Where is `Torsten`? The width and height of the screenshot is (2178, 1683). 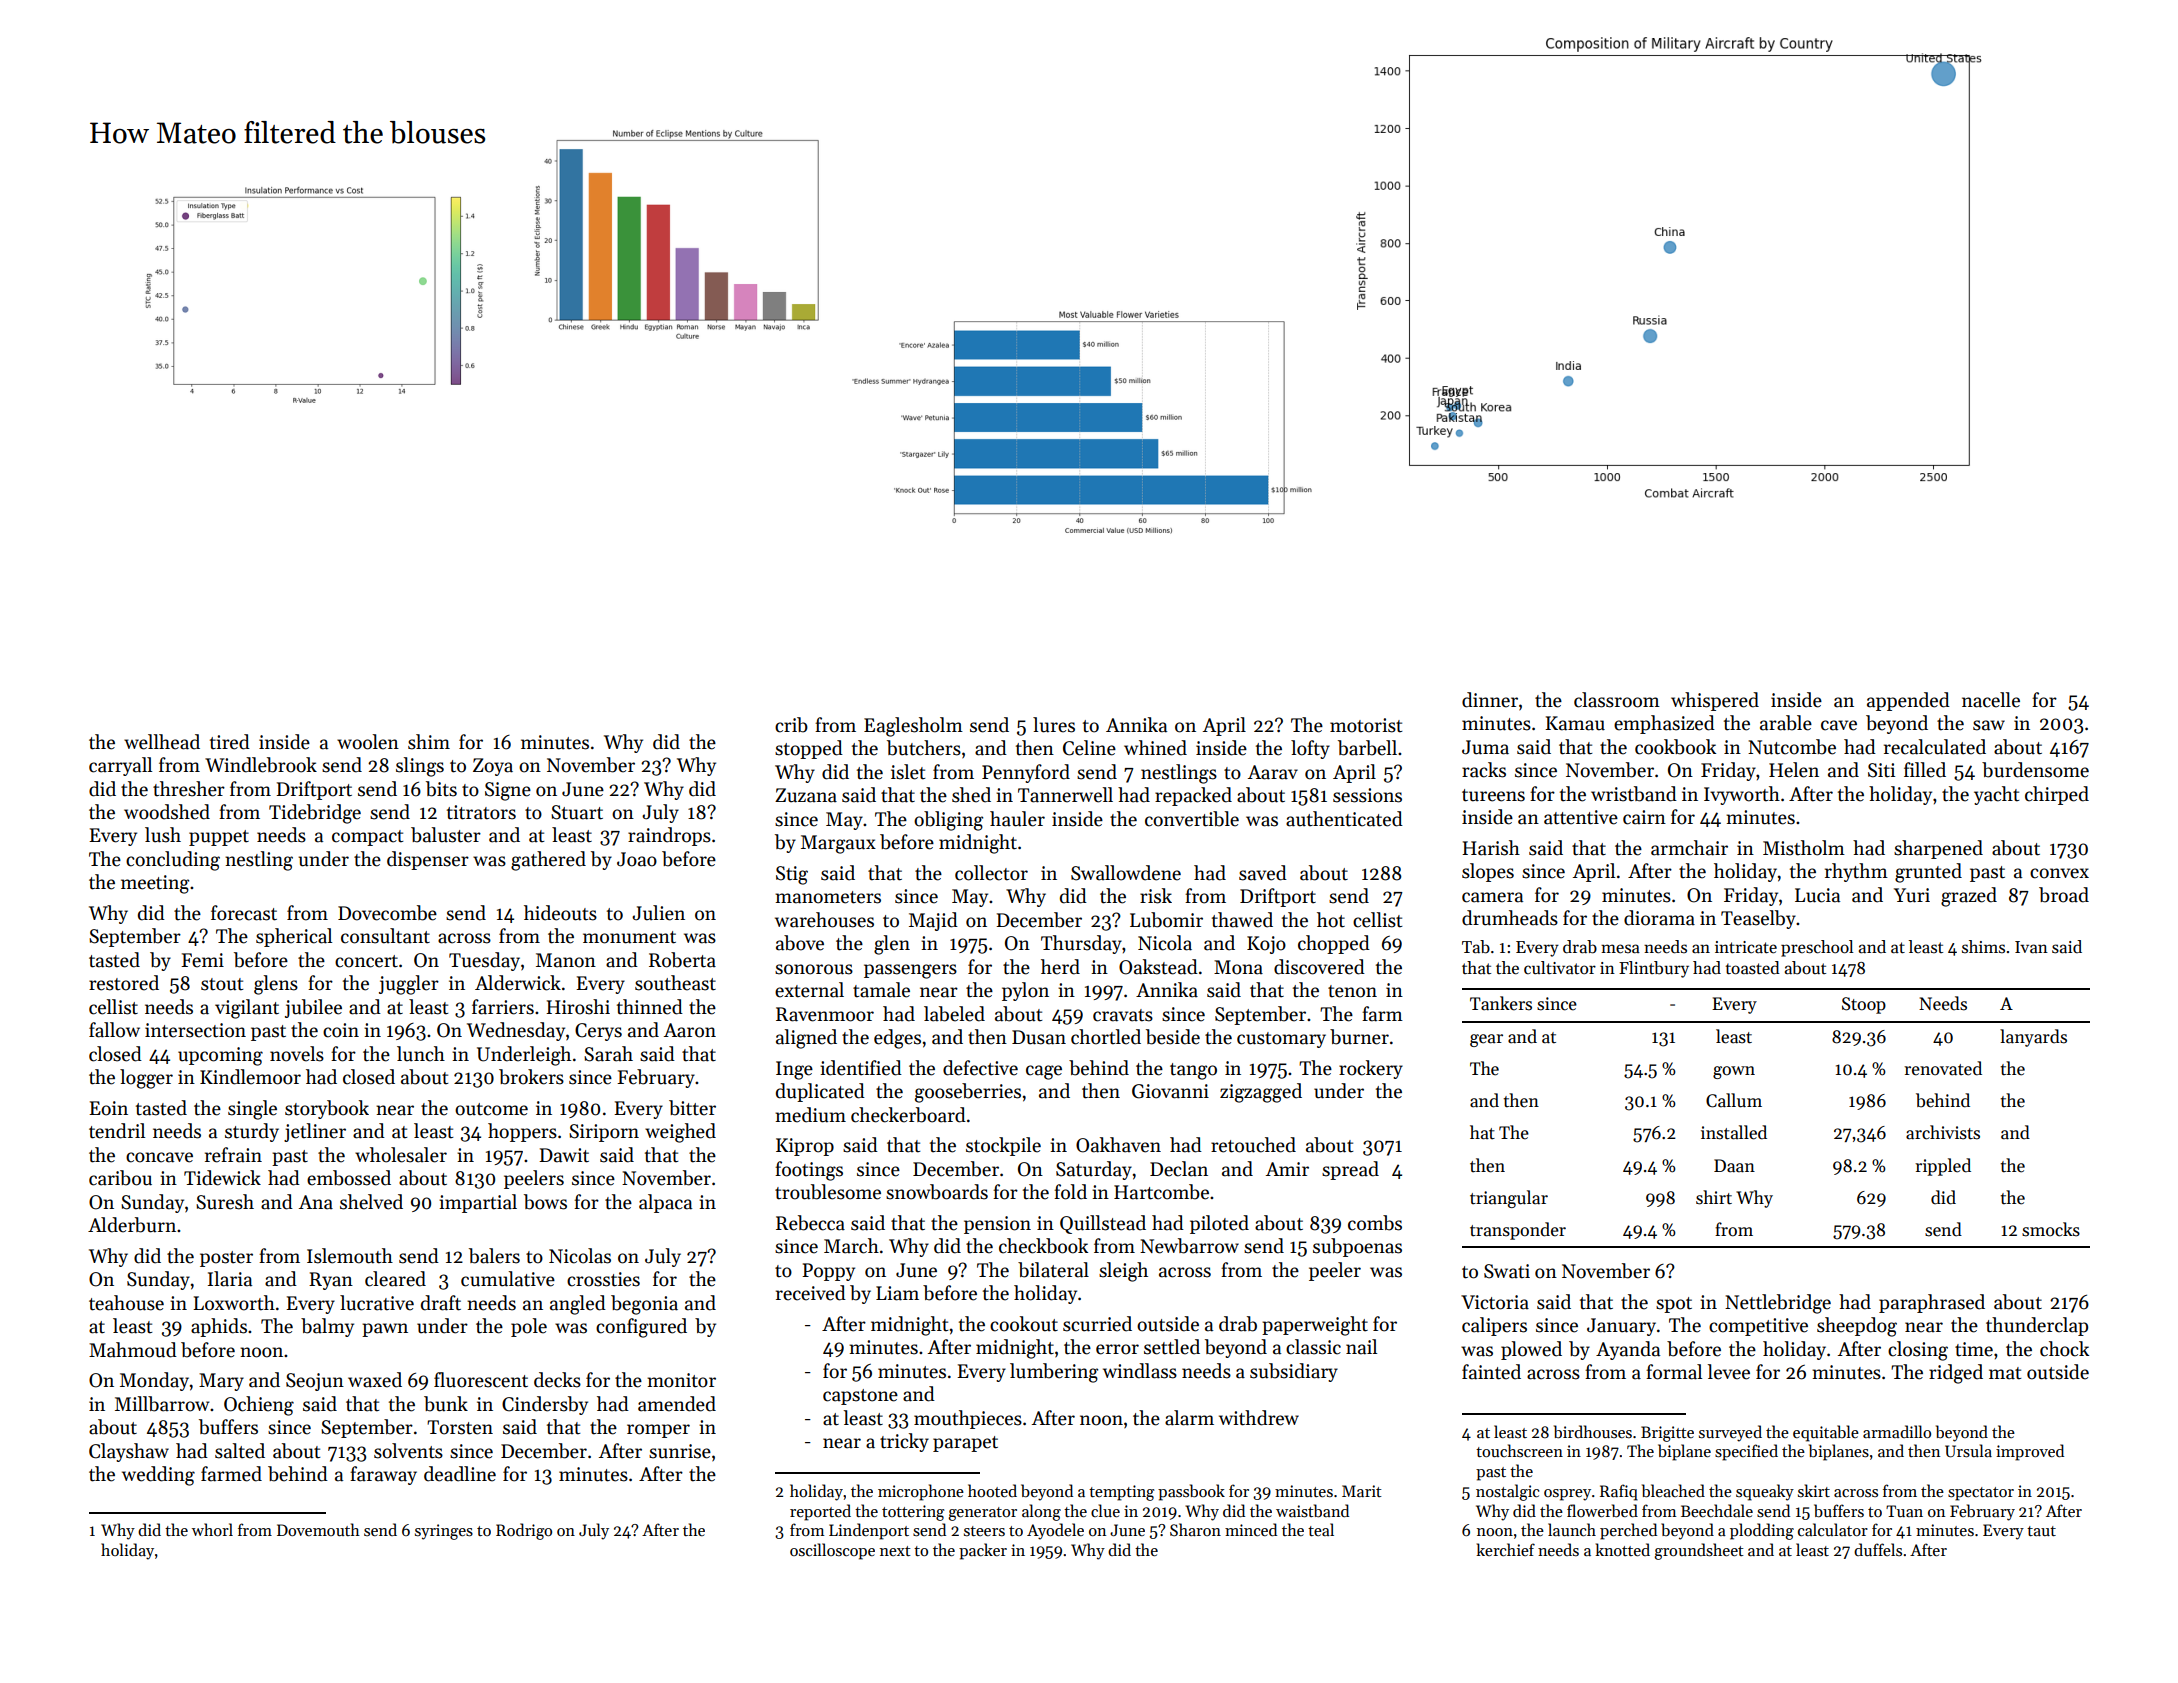
Torsten is located at coordinates (460, 1427).
